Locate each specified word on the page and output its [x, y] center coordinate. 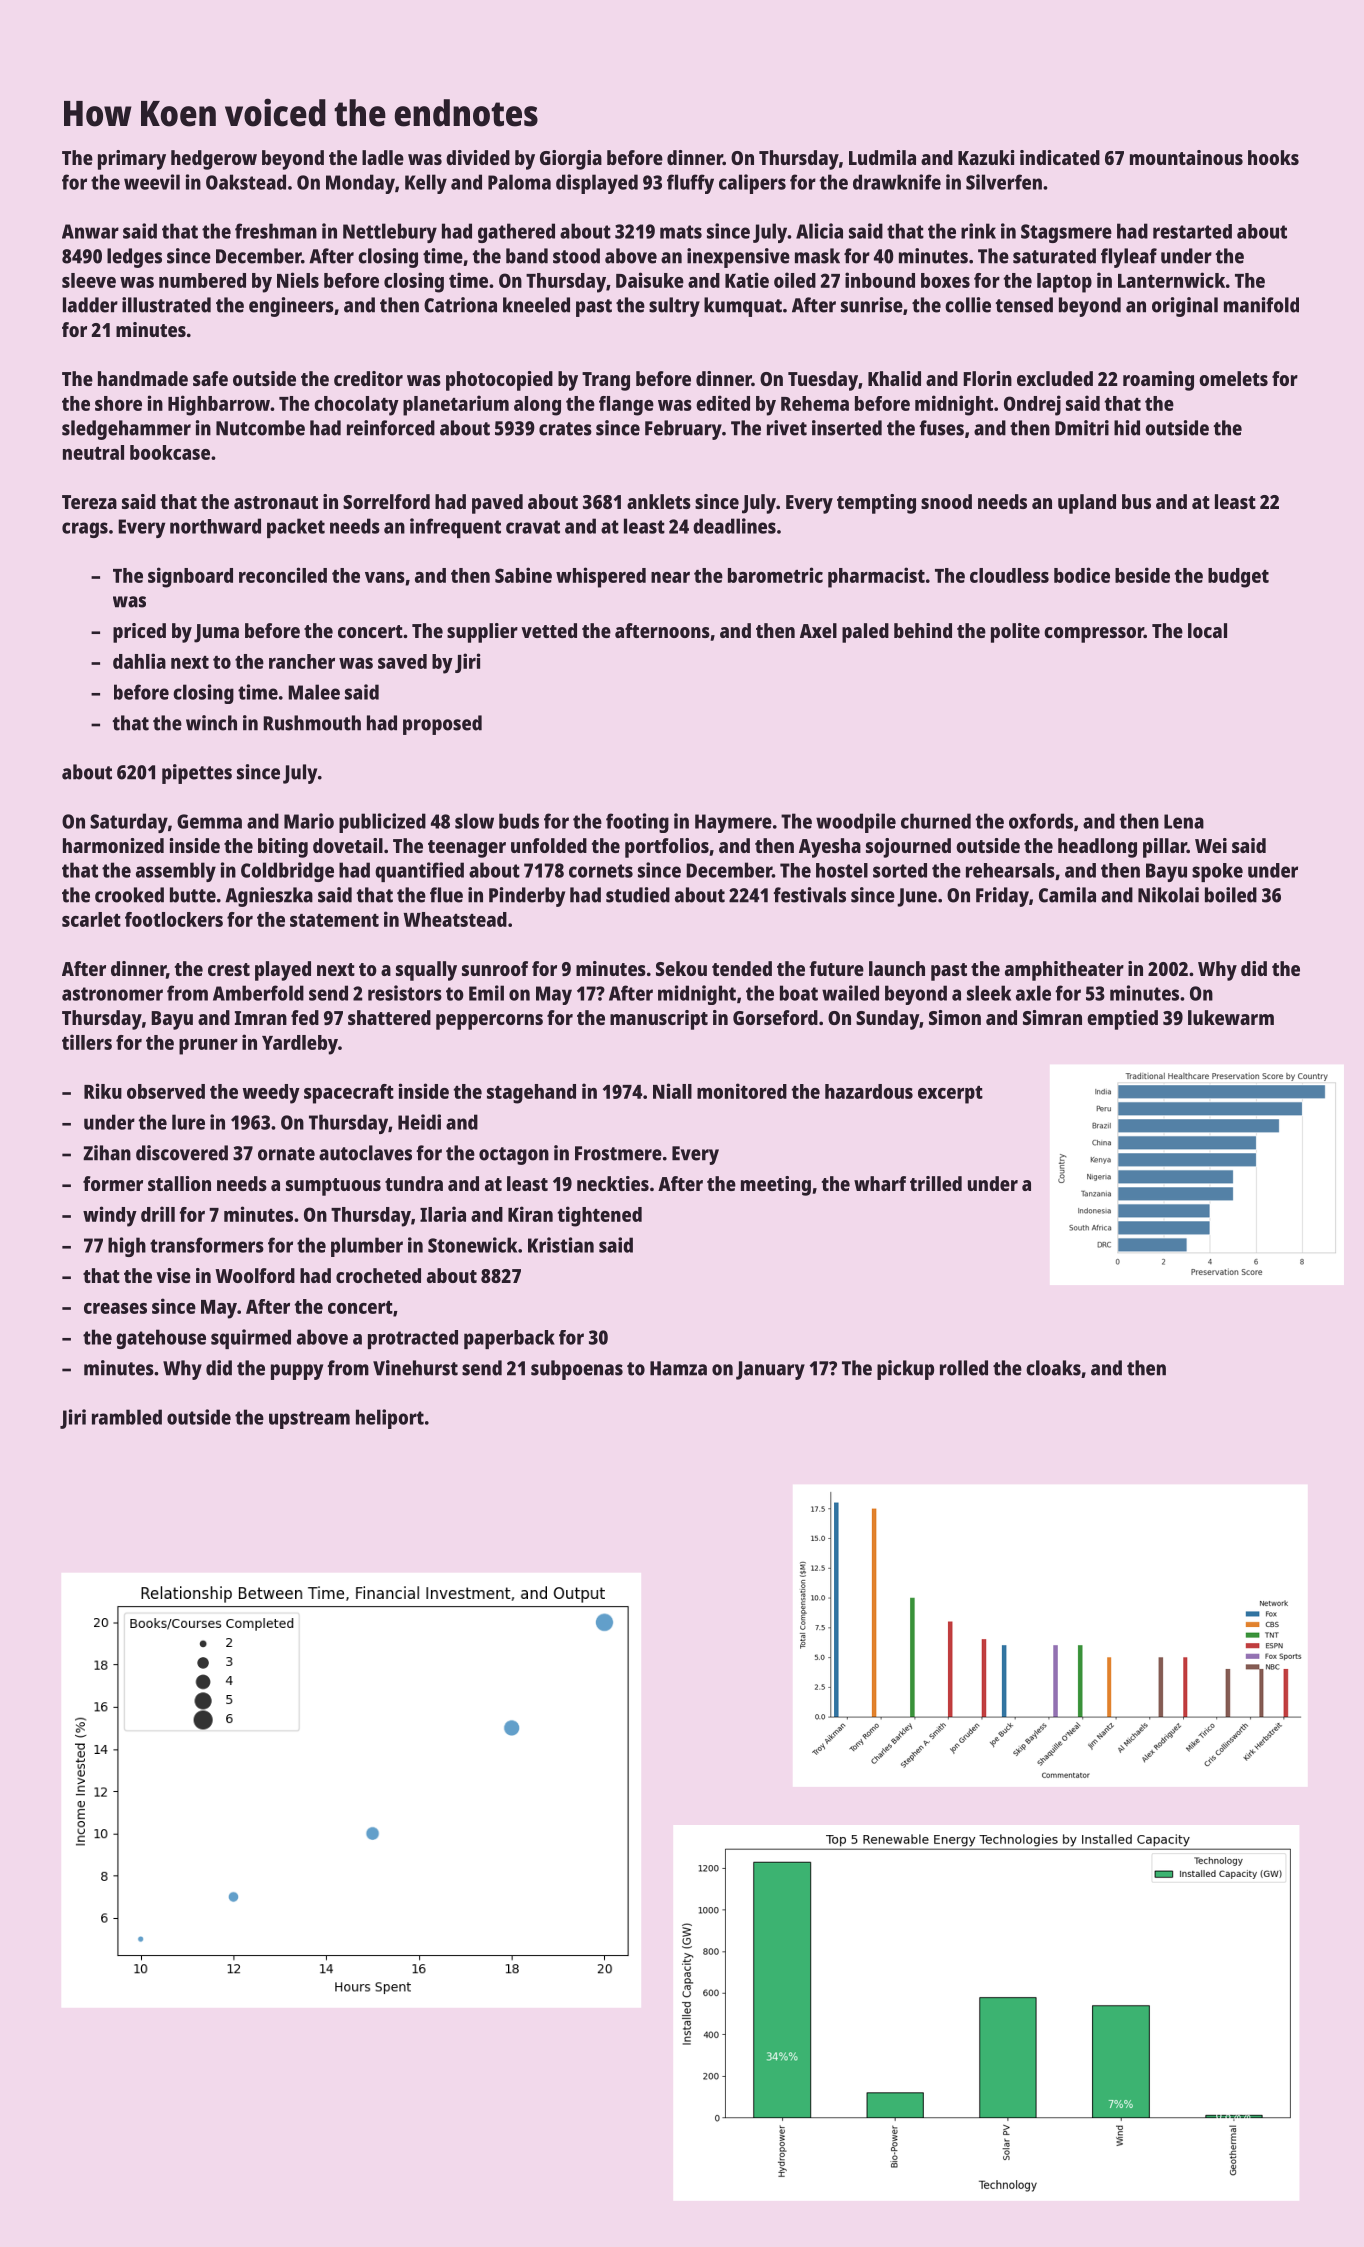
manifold [1261, 305]
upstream [309, 1420]
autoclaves [365, 1153]
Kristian [561, 1245]
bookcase [170, 452]
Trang [606, 381]
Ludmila [882, 157]
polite [1015, 633]
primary [132, 160]
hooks [1273, 157]
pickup [905, 1370]
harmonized [113, 845]
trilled [936, 1183]
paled [865, 633]
